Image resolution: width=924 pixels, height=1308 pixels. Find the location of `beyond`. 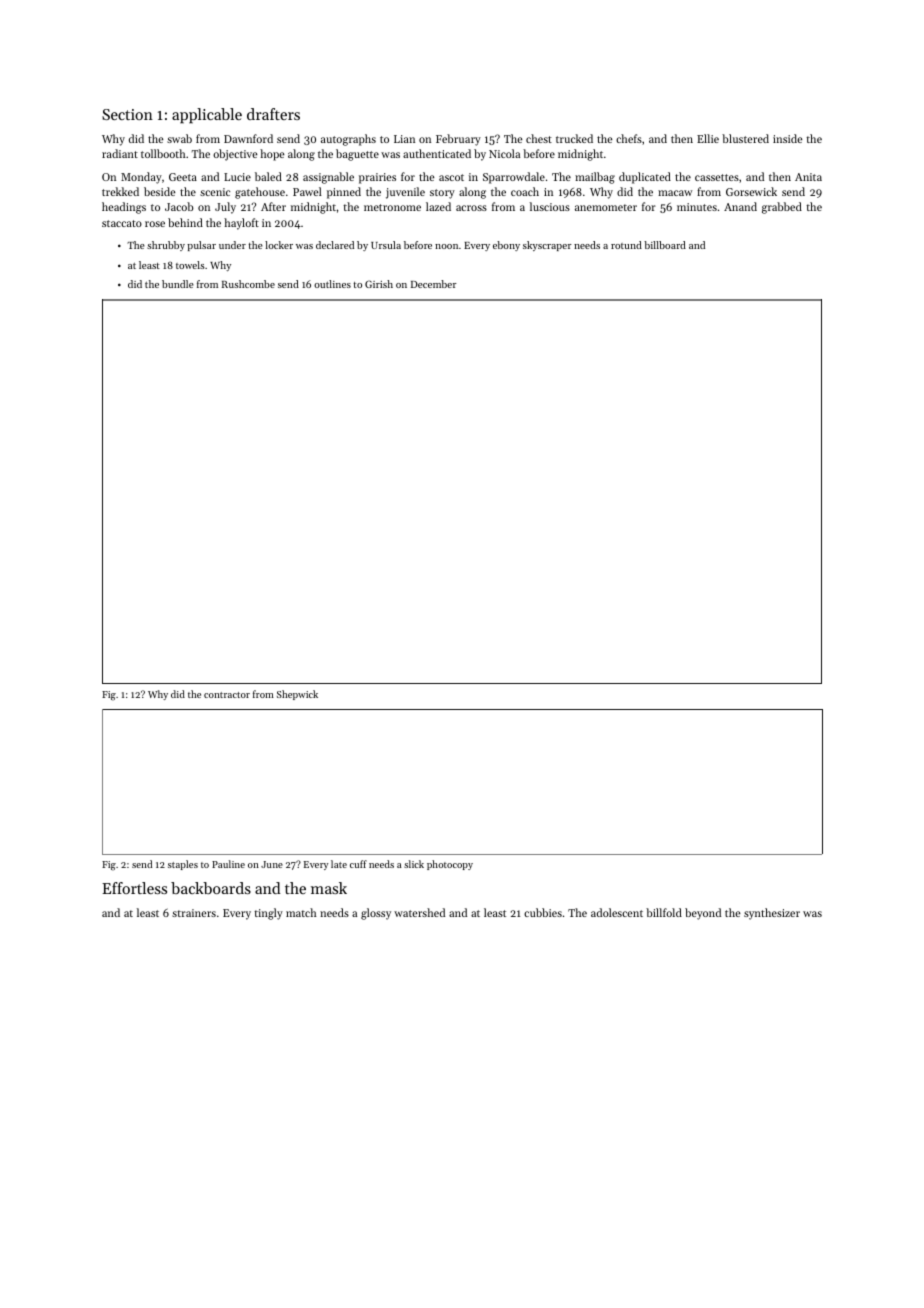

beyond is located at coordinates (703, 914).
